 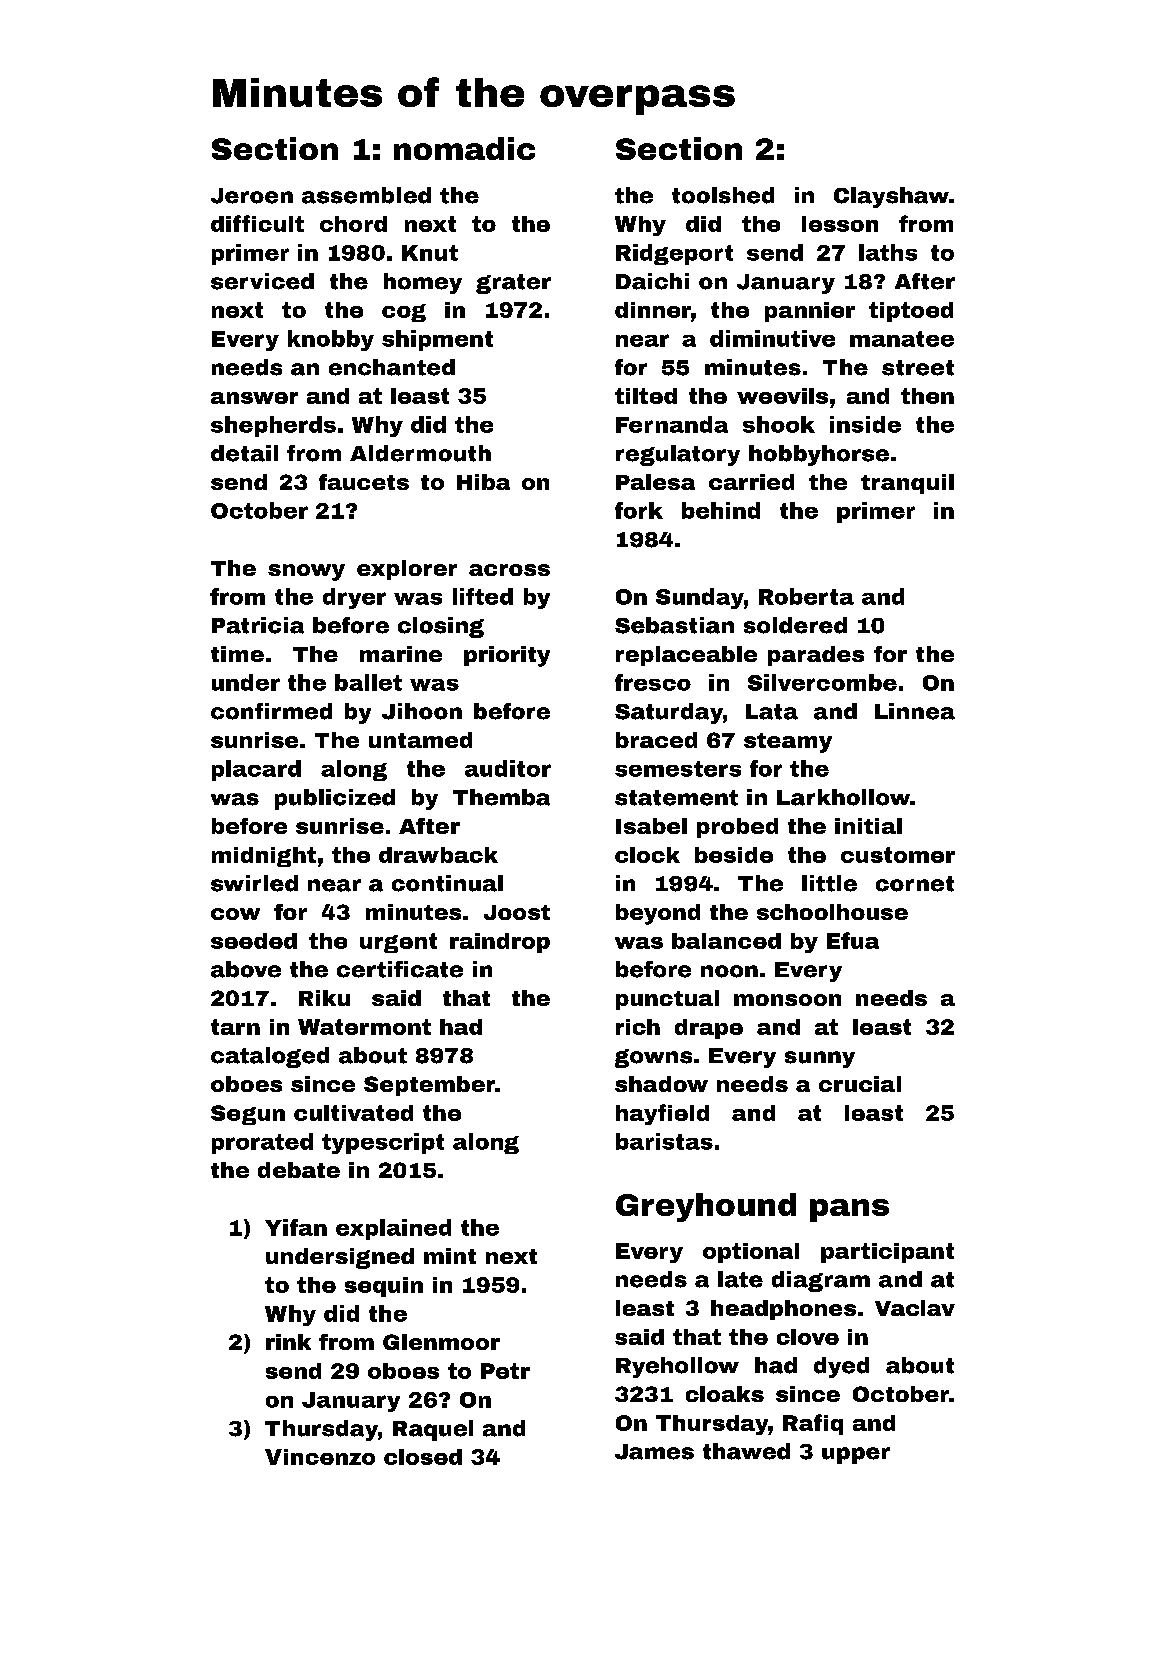 What do you see at coordinates (674, 625) in the image?
I see `Sebastian` at bounding box center [674, 625].
